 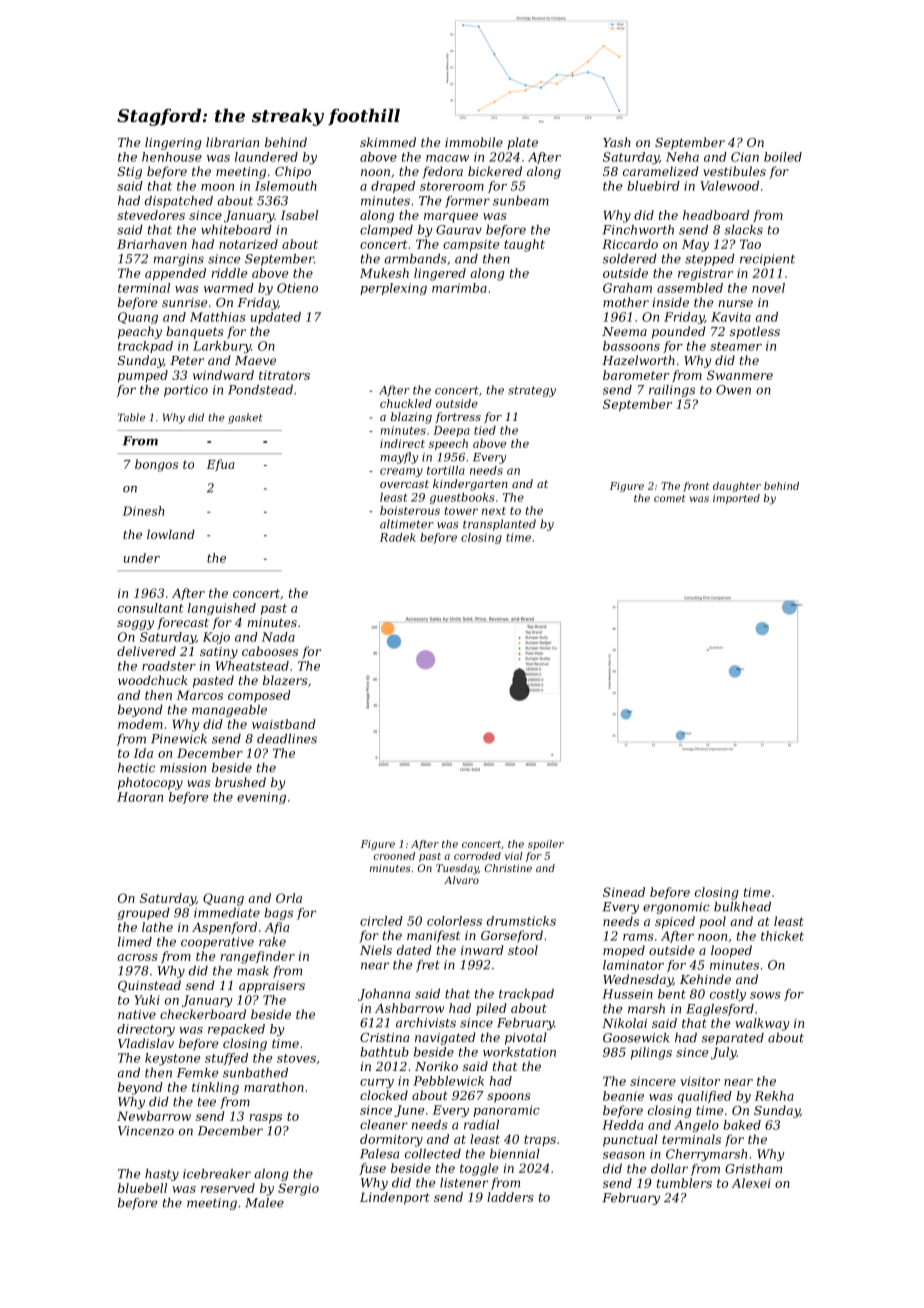 I want to click on recipient, so click(x=767, y=260).
